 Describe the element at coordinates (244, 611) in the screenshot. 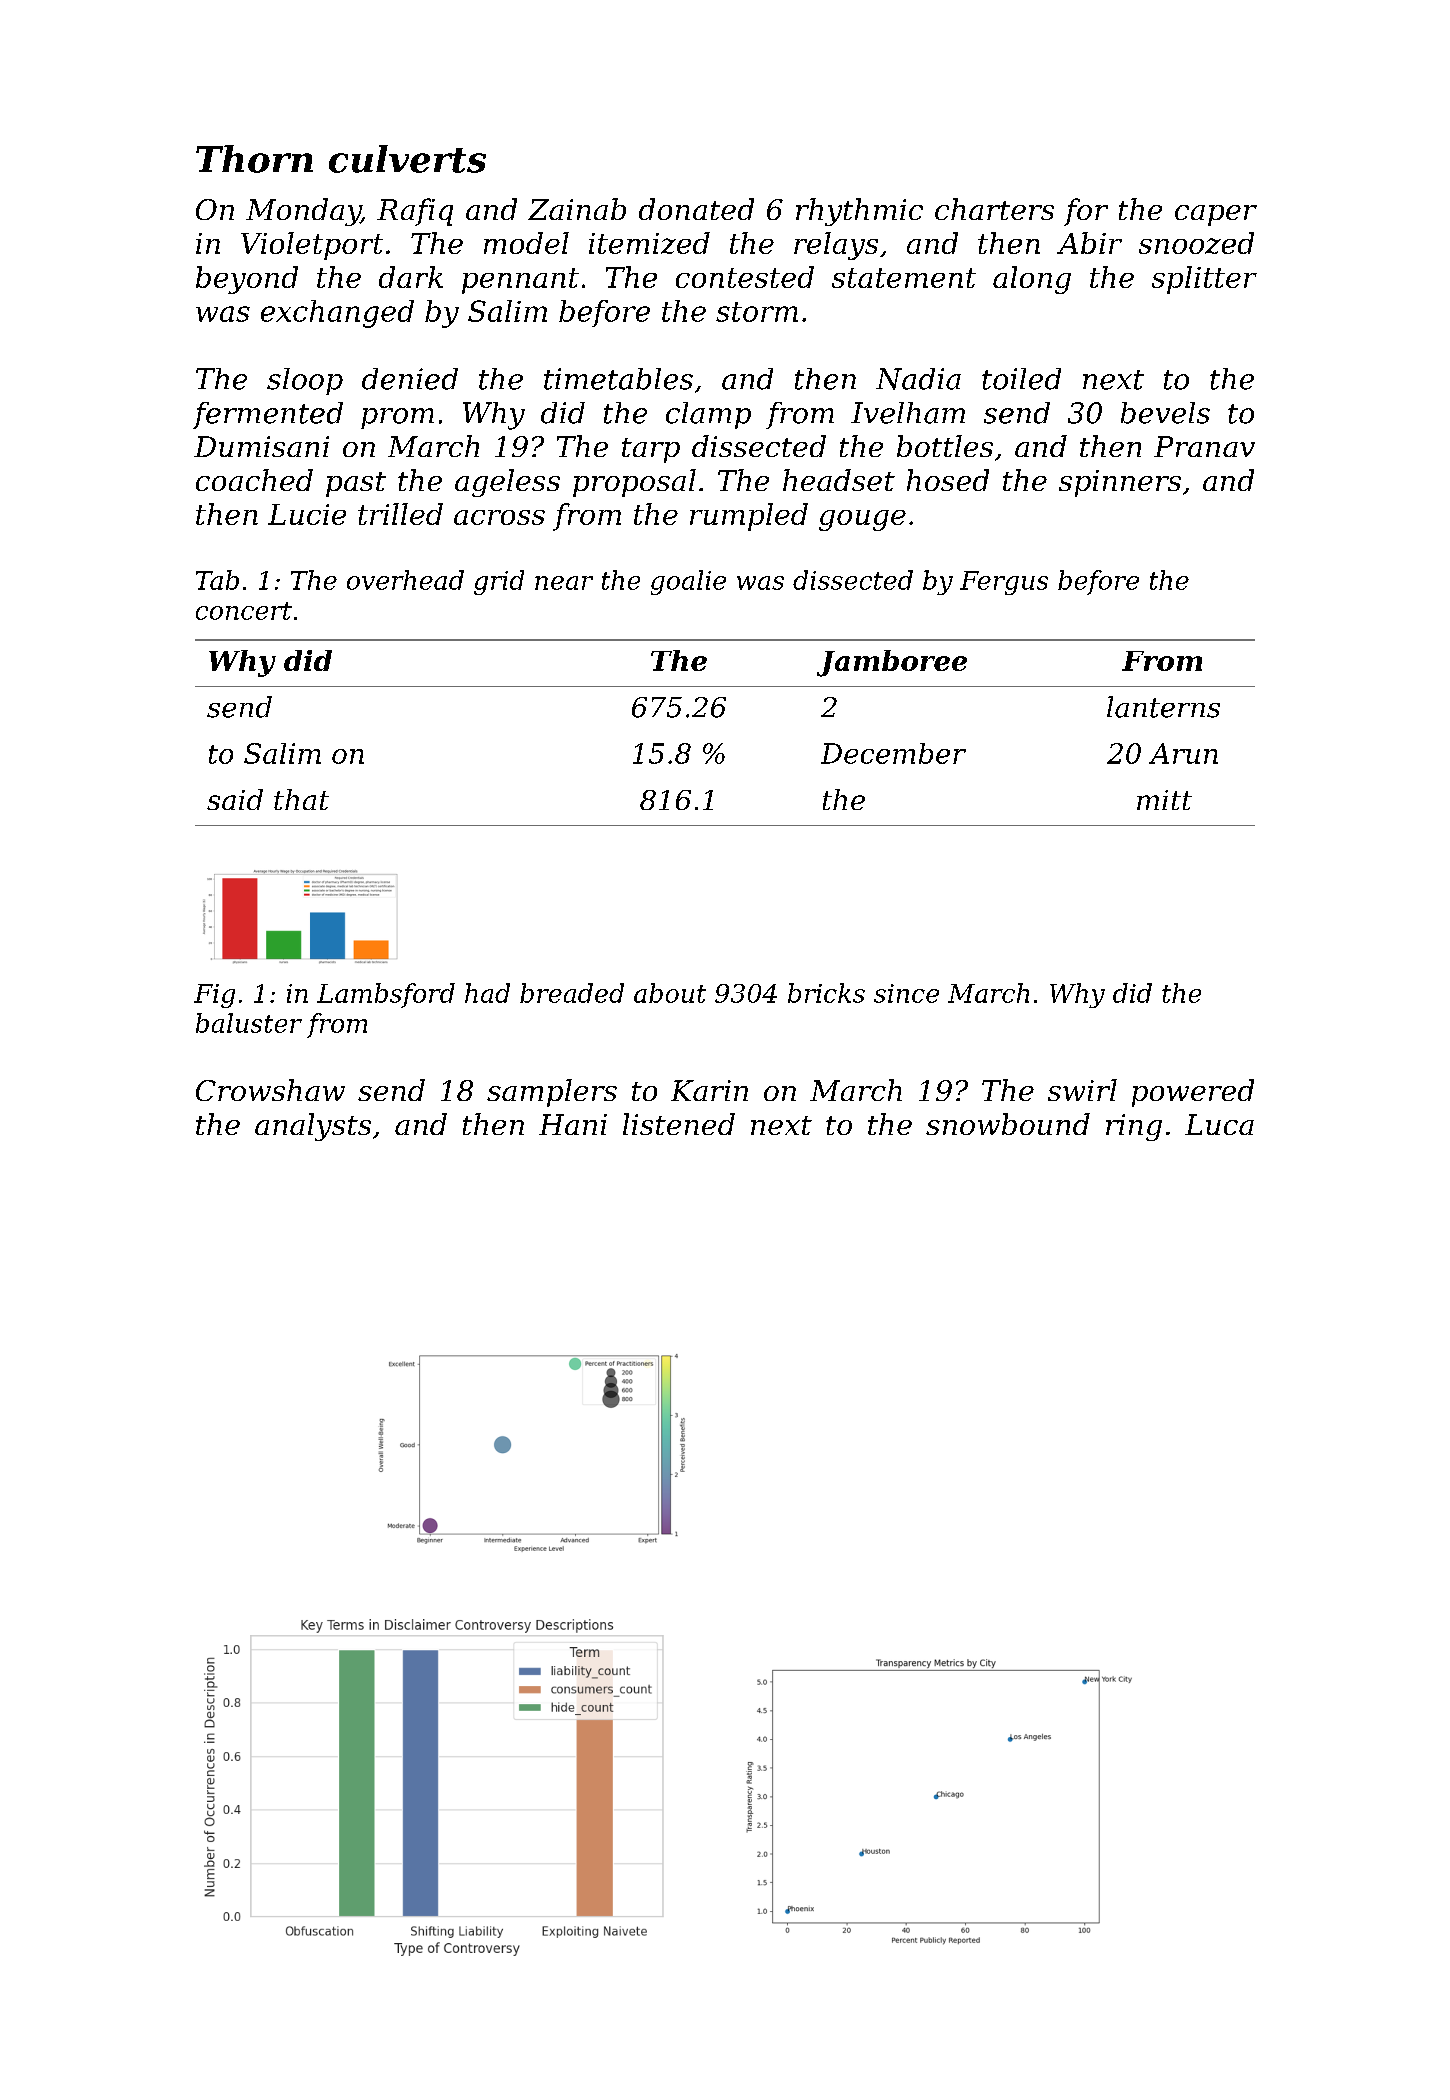

I see `concert` at that location.
